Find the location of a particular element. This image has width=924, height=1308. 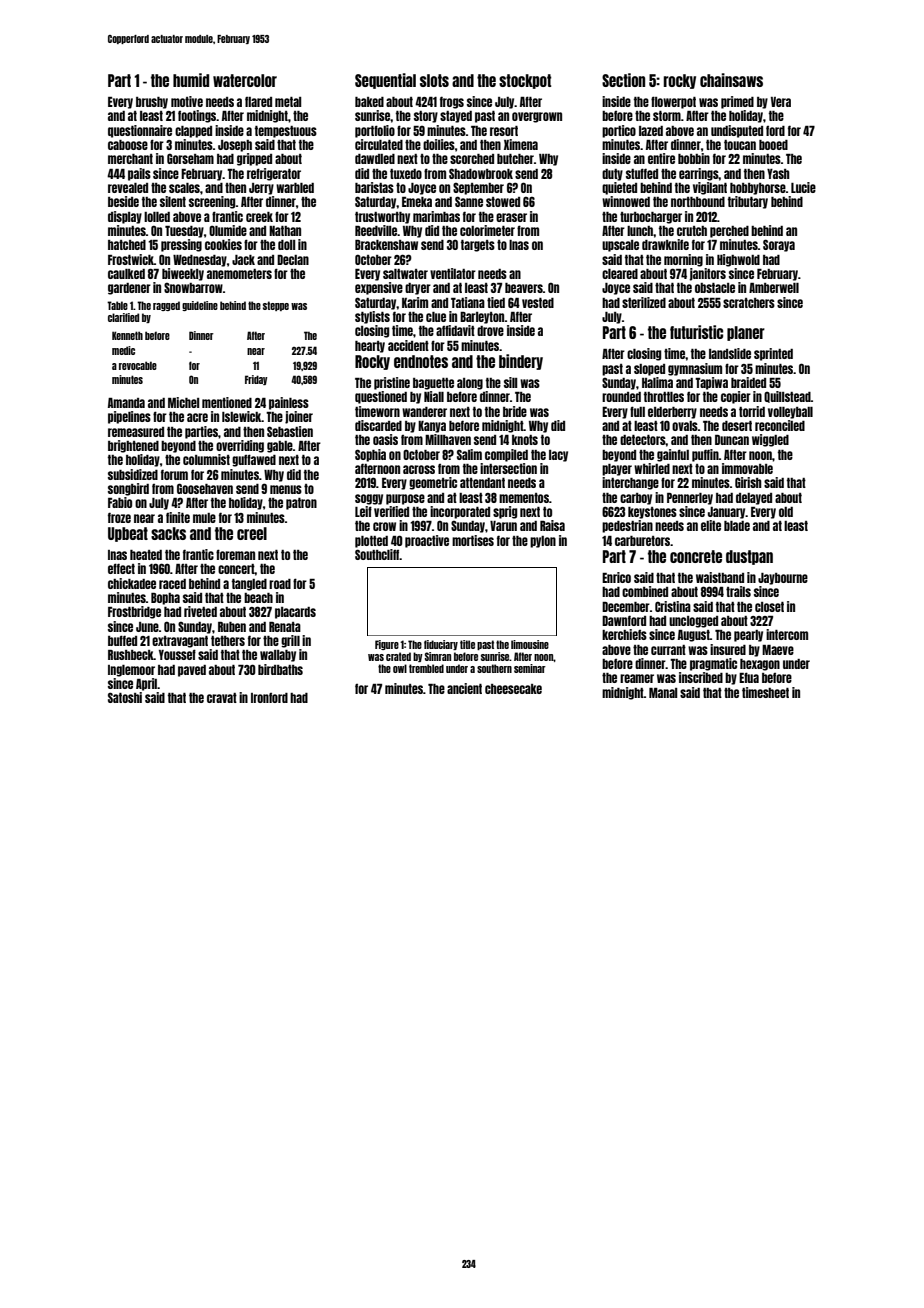

pipelines is located at coordinates (129, 417).
